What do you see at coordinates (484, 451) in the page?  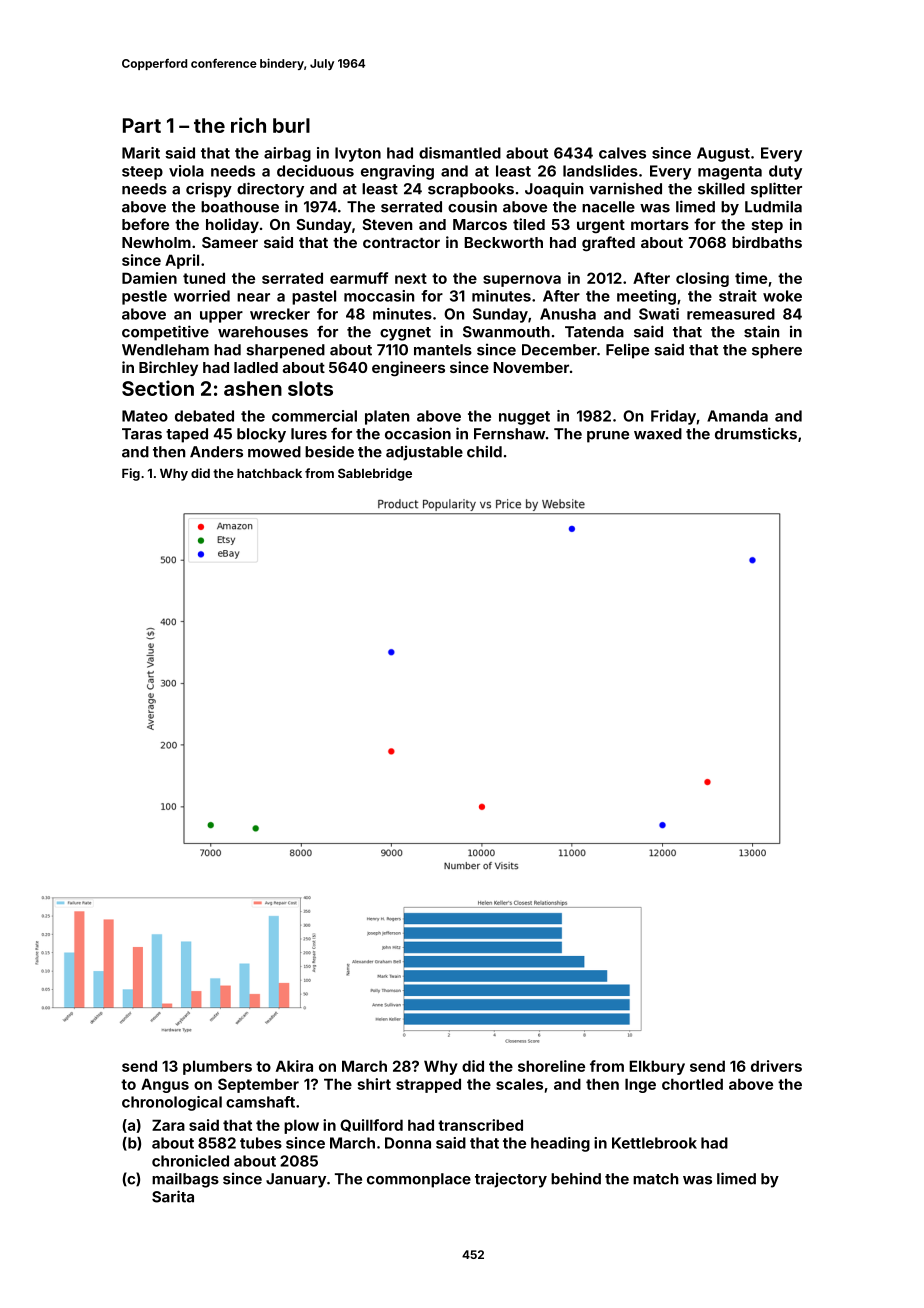 I see `child` at bounding box center [484, 451].
